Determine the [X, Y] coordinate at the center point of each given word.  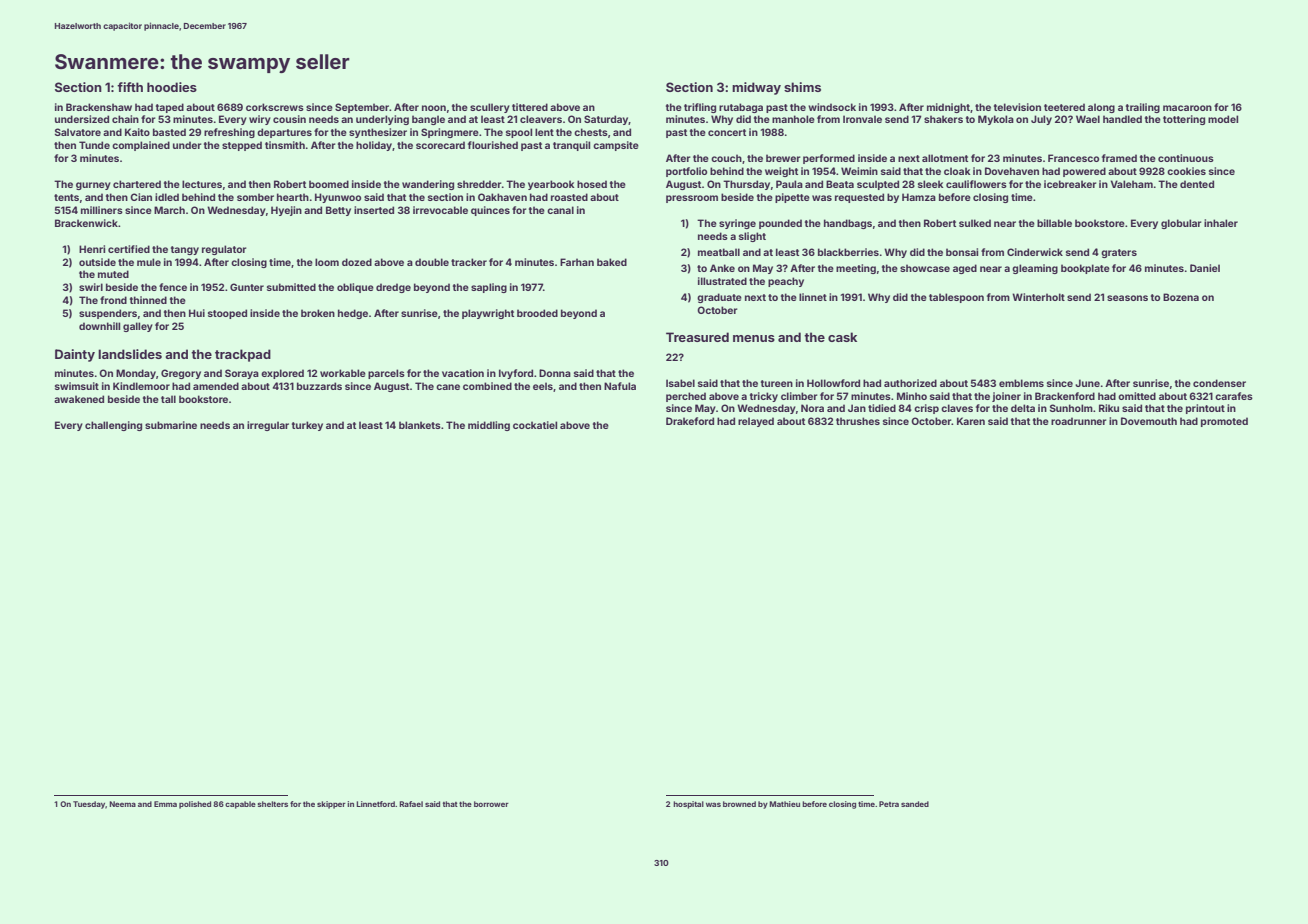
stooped [227, 314]
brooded [537, 313]
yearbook [551, 185]
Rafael [411, 804]
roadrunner [1079, 421]
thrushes [858, 421]
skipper [331, 805]
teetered [1064, 107]
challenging [113, 426]
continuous [1186, 158]
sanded [915, 804]
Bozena [1181, 297]
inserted [374, 210]
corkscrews [275, 107]
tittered [530, 107]
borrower [491, 804]
